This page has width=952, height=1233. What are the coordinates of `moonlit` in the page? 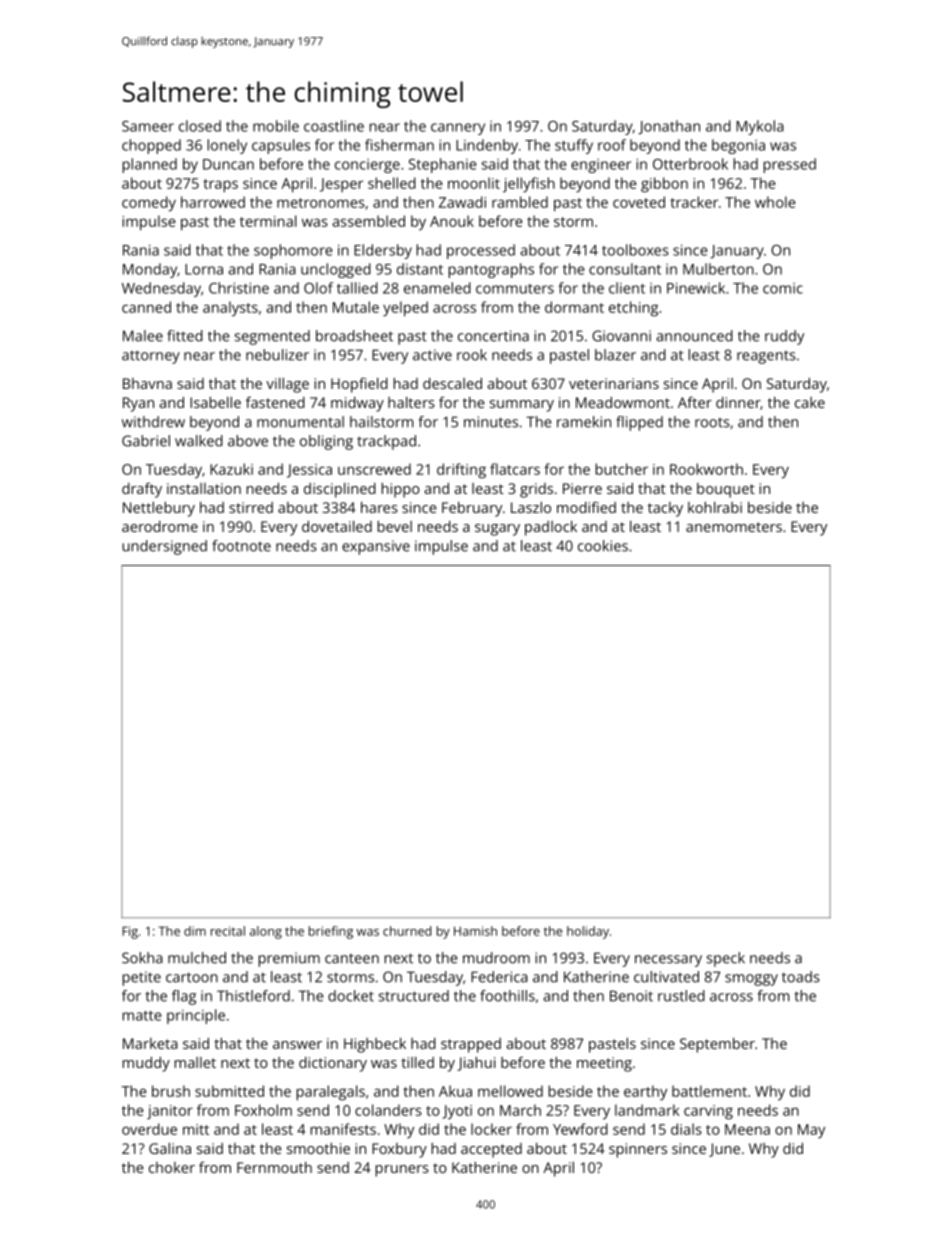 It's located at (474, 183).
